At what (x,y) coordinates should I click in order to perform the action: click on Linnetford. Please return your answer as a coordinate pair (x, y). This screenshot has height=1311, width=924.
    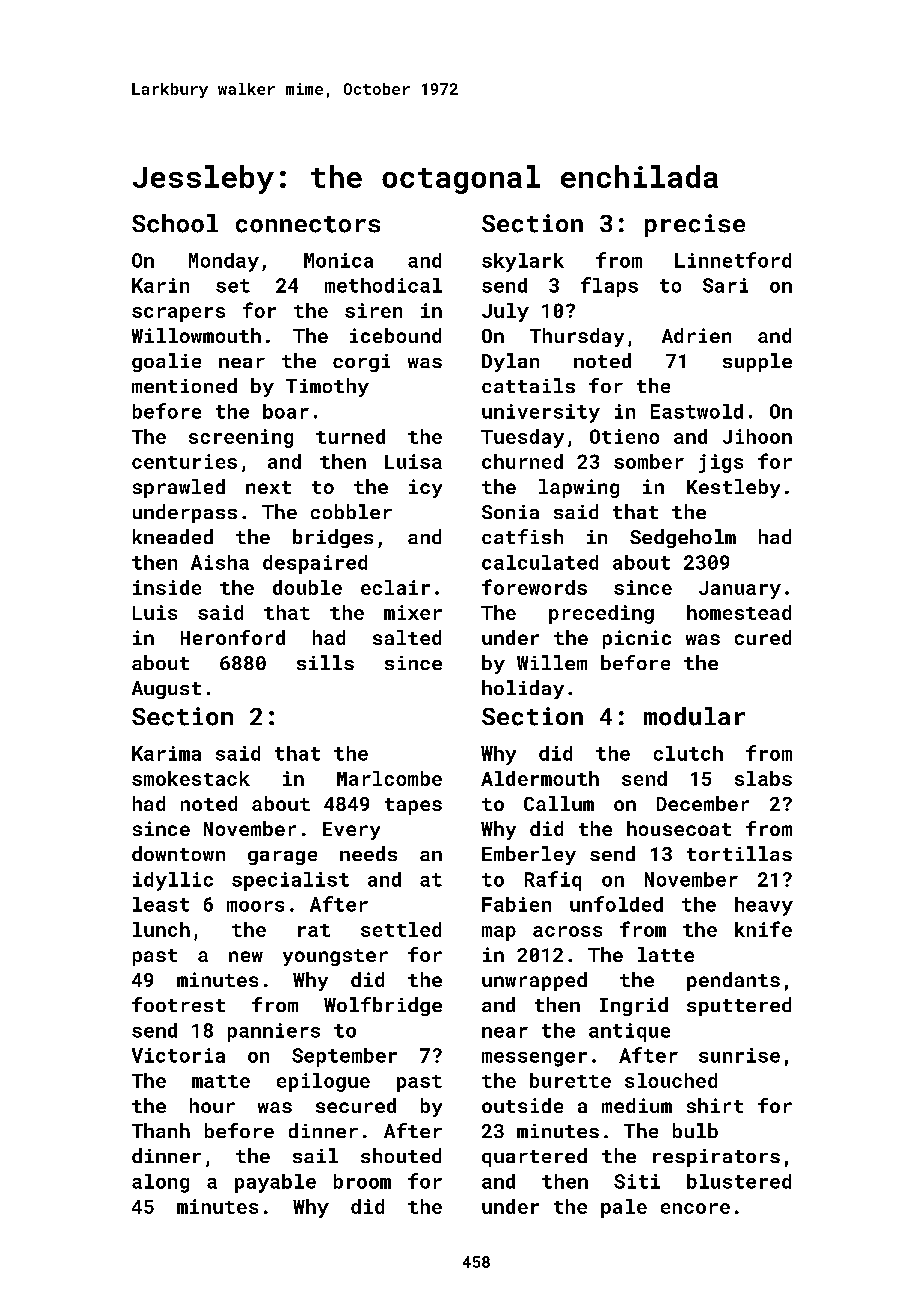
    Looking at the image, I should click on (733, 260).
